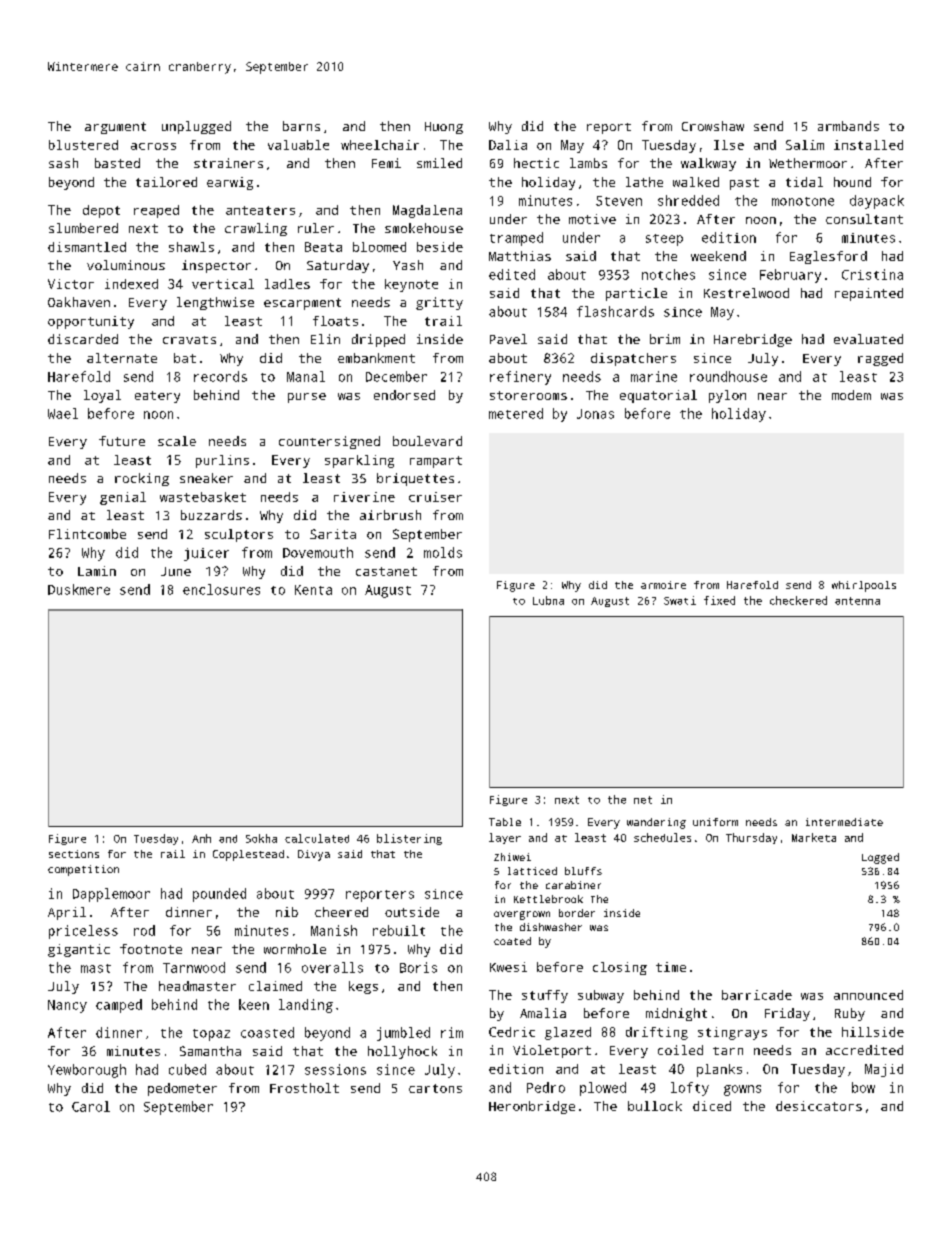  What do you see at coordinates (221, 589) in the screenshot?
I see `enclosures` at bounding box center [221, 589].
